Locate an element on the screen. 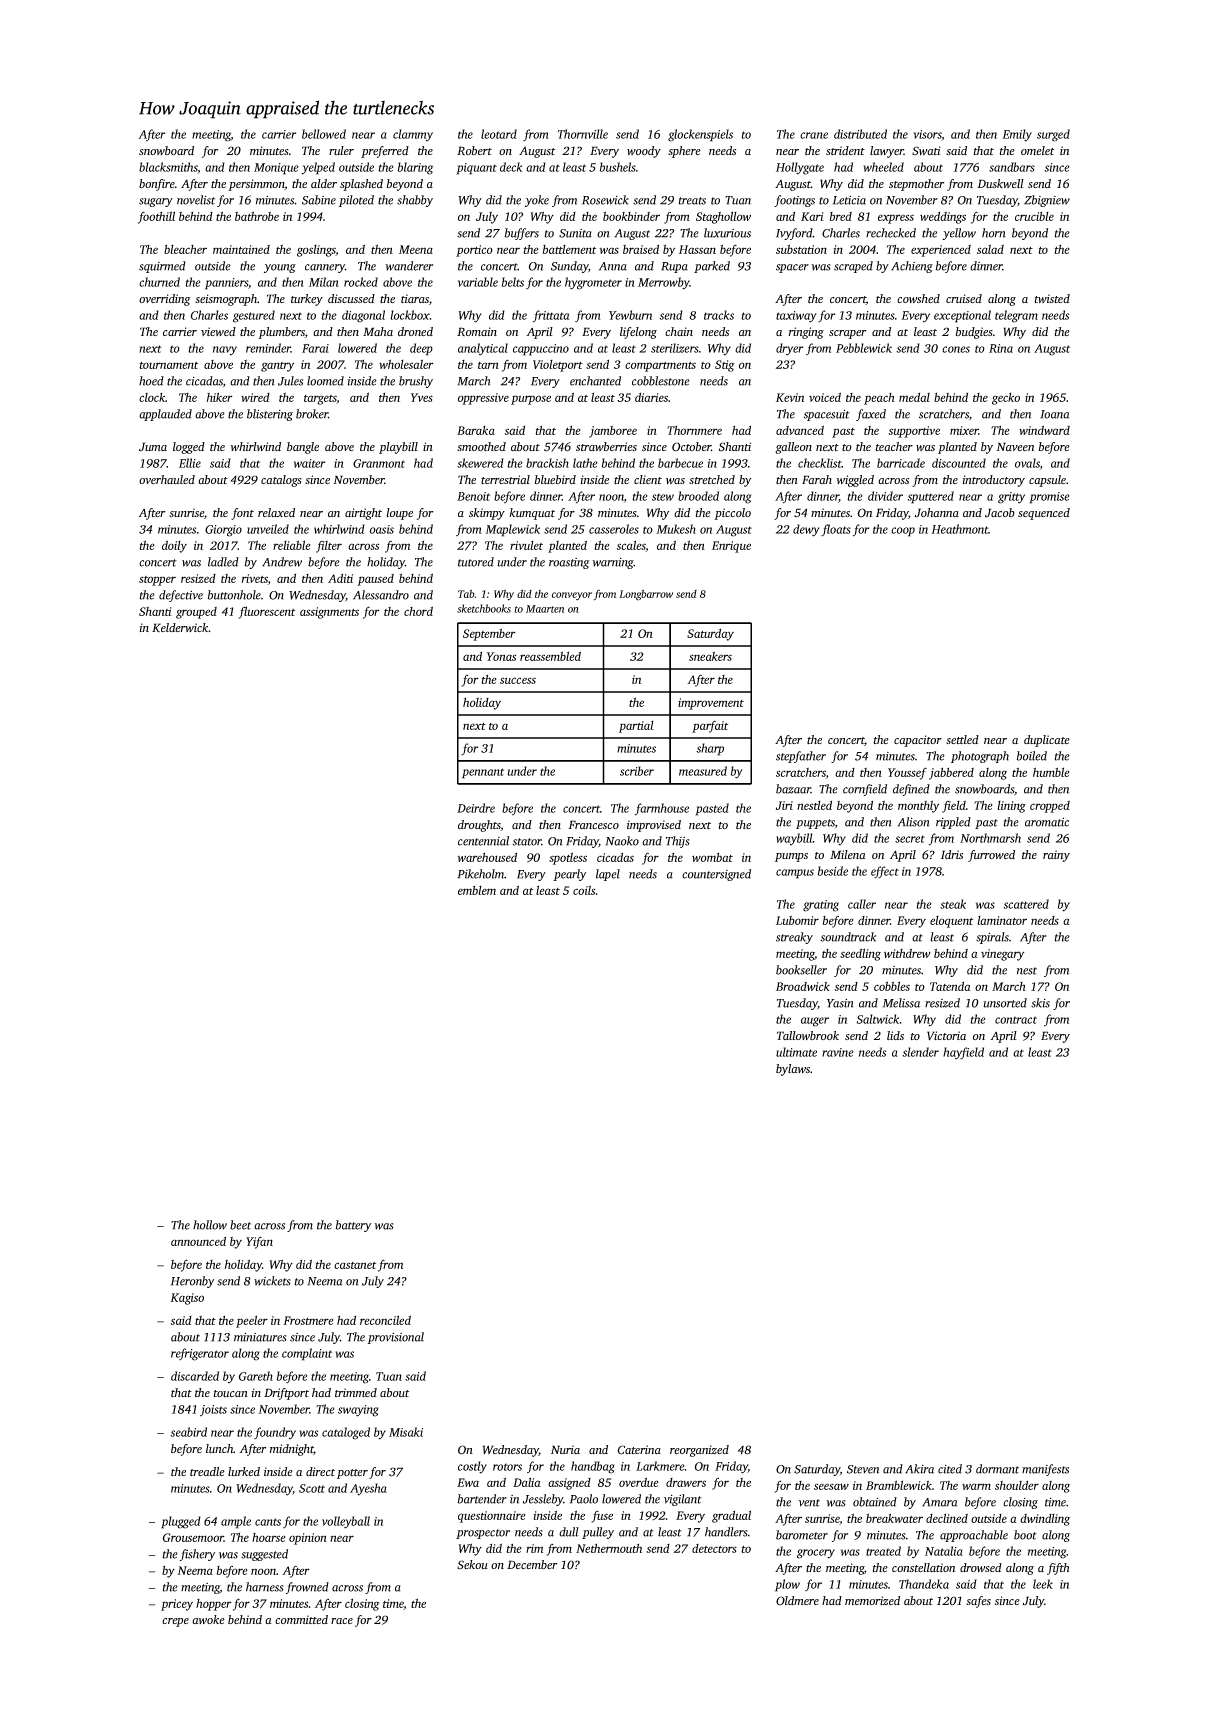 The image size is (1209, 1710). ravine is located at coordinates (838, 1052).
